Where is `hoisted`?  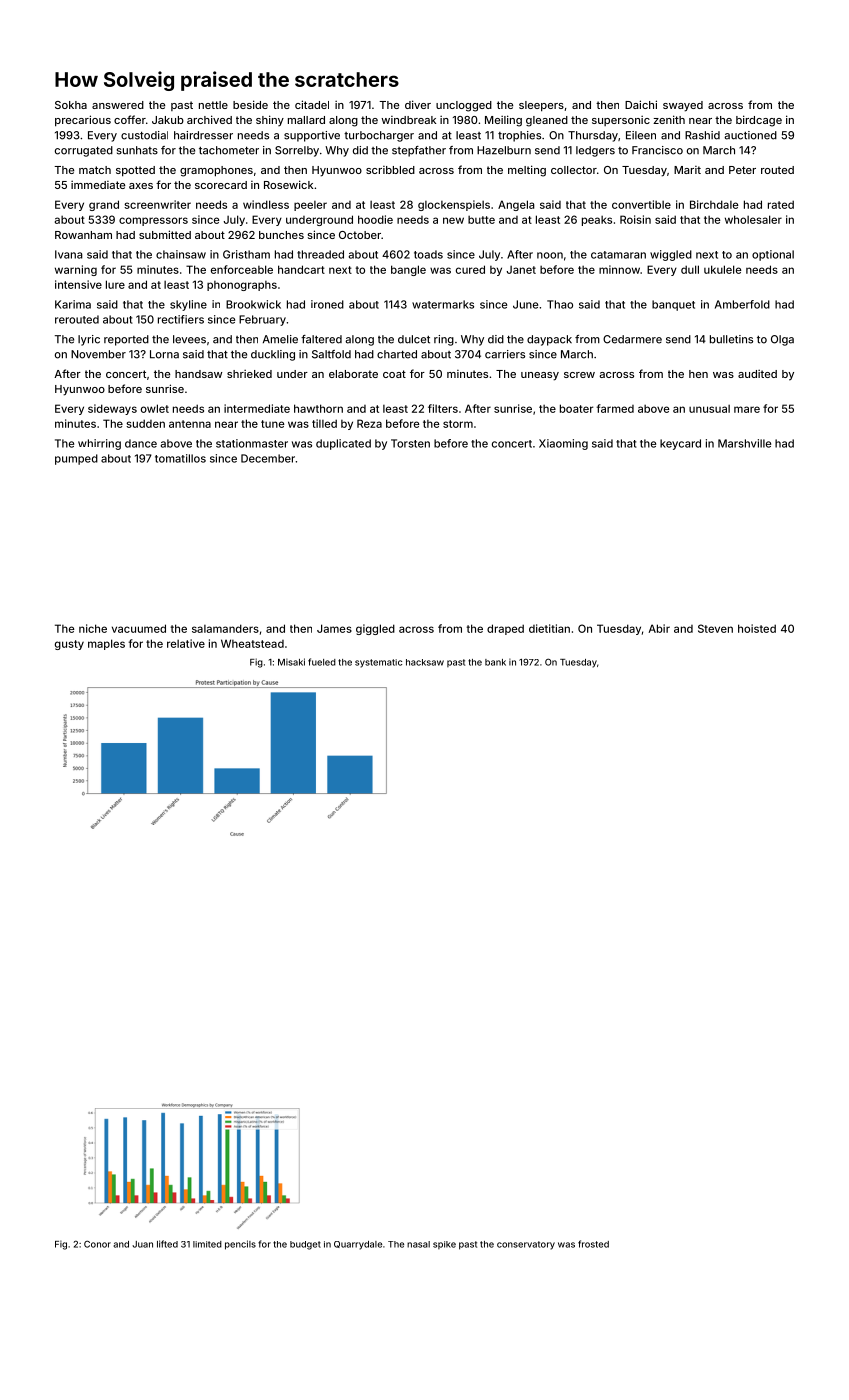
hoisted is located at coordinates (757, 628).
